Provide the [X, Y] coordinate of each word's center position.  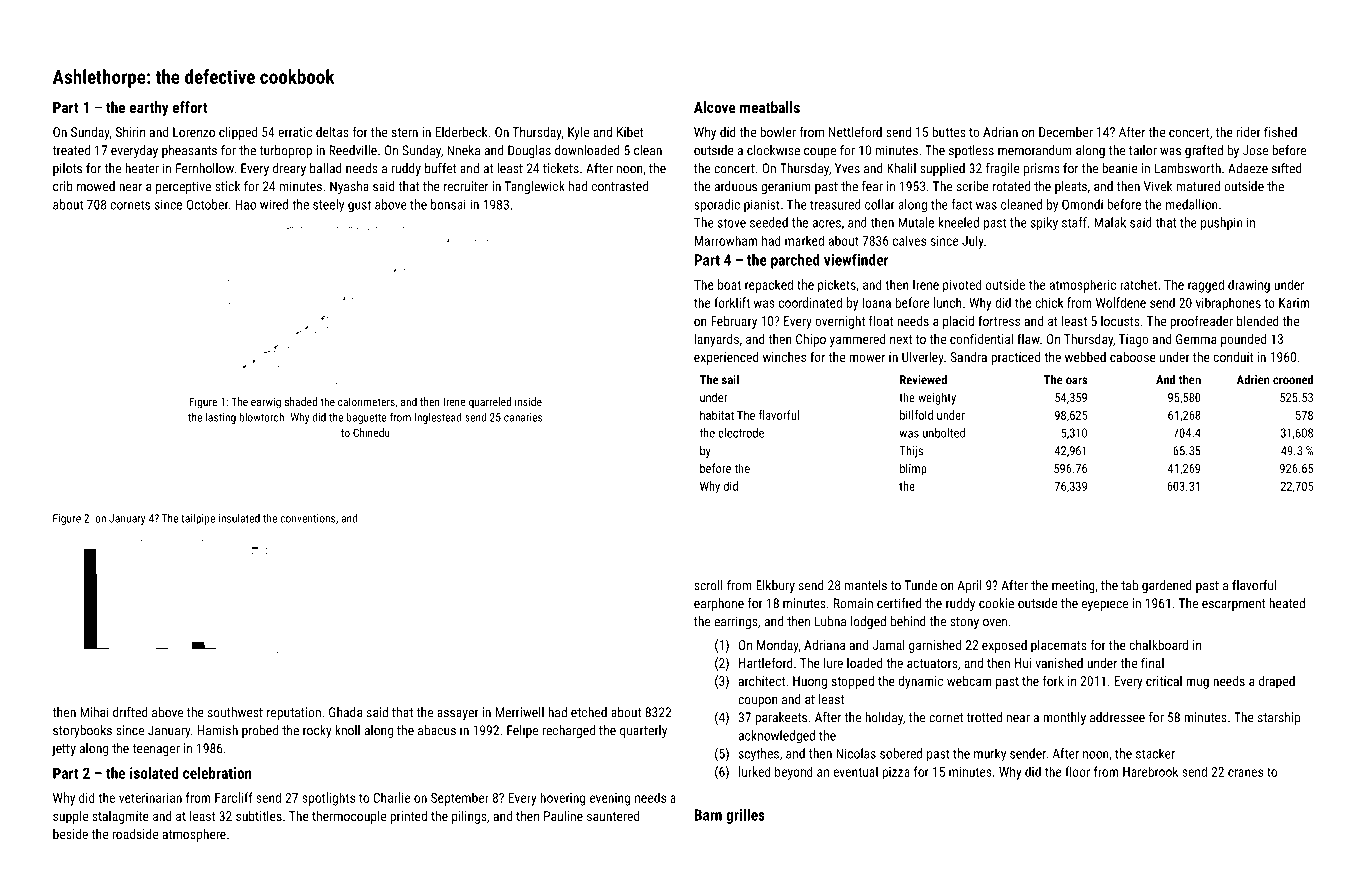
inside [528, 401]
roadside [135, 833]
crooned [1293, 380]
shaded [301, 401]
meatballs [770, 107]
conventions [307, 518]
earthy [149, 109]
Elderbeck [461, 131]
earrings [736, 622]
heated [1287, 603]
